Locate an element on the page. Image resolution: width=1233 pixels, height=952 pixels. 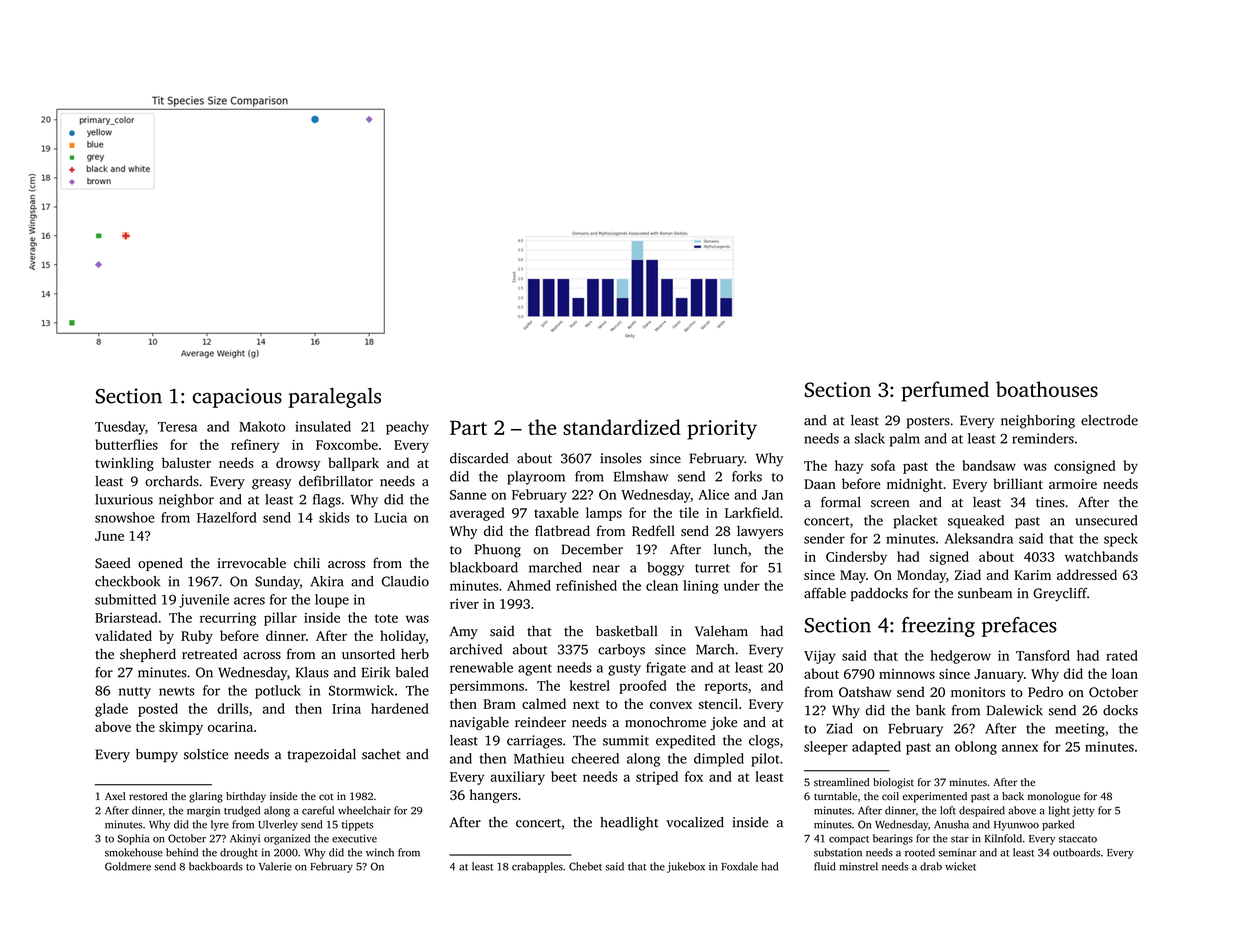
Saeed is located at coordinates (113, 563).
